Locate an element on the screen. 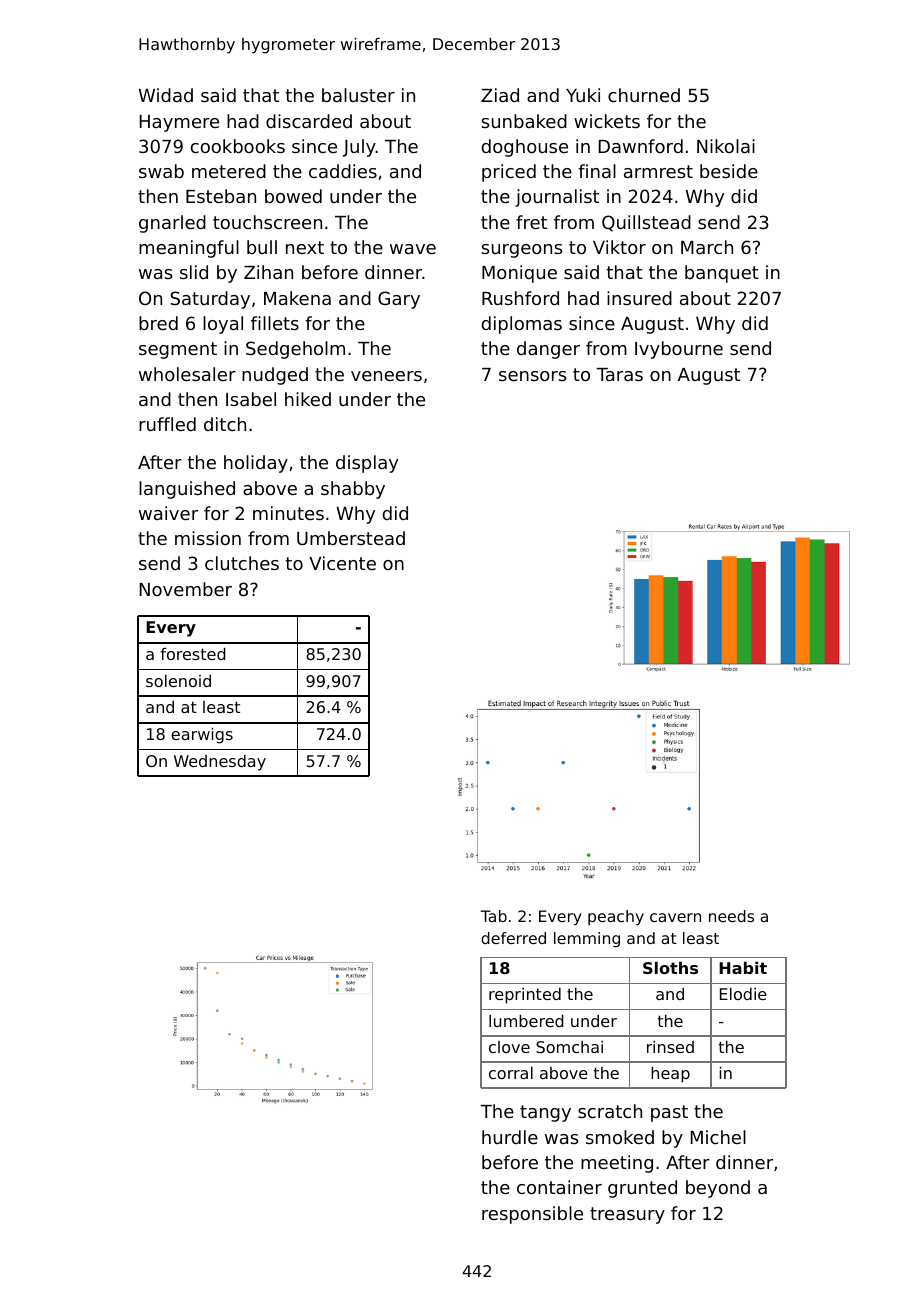 This screenshot has width=924, height=1314. Tab is located at coordinates (494, 916).
